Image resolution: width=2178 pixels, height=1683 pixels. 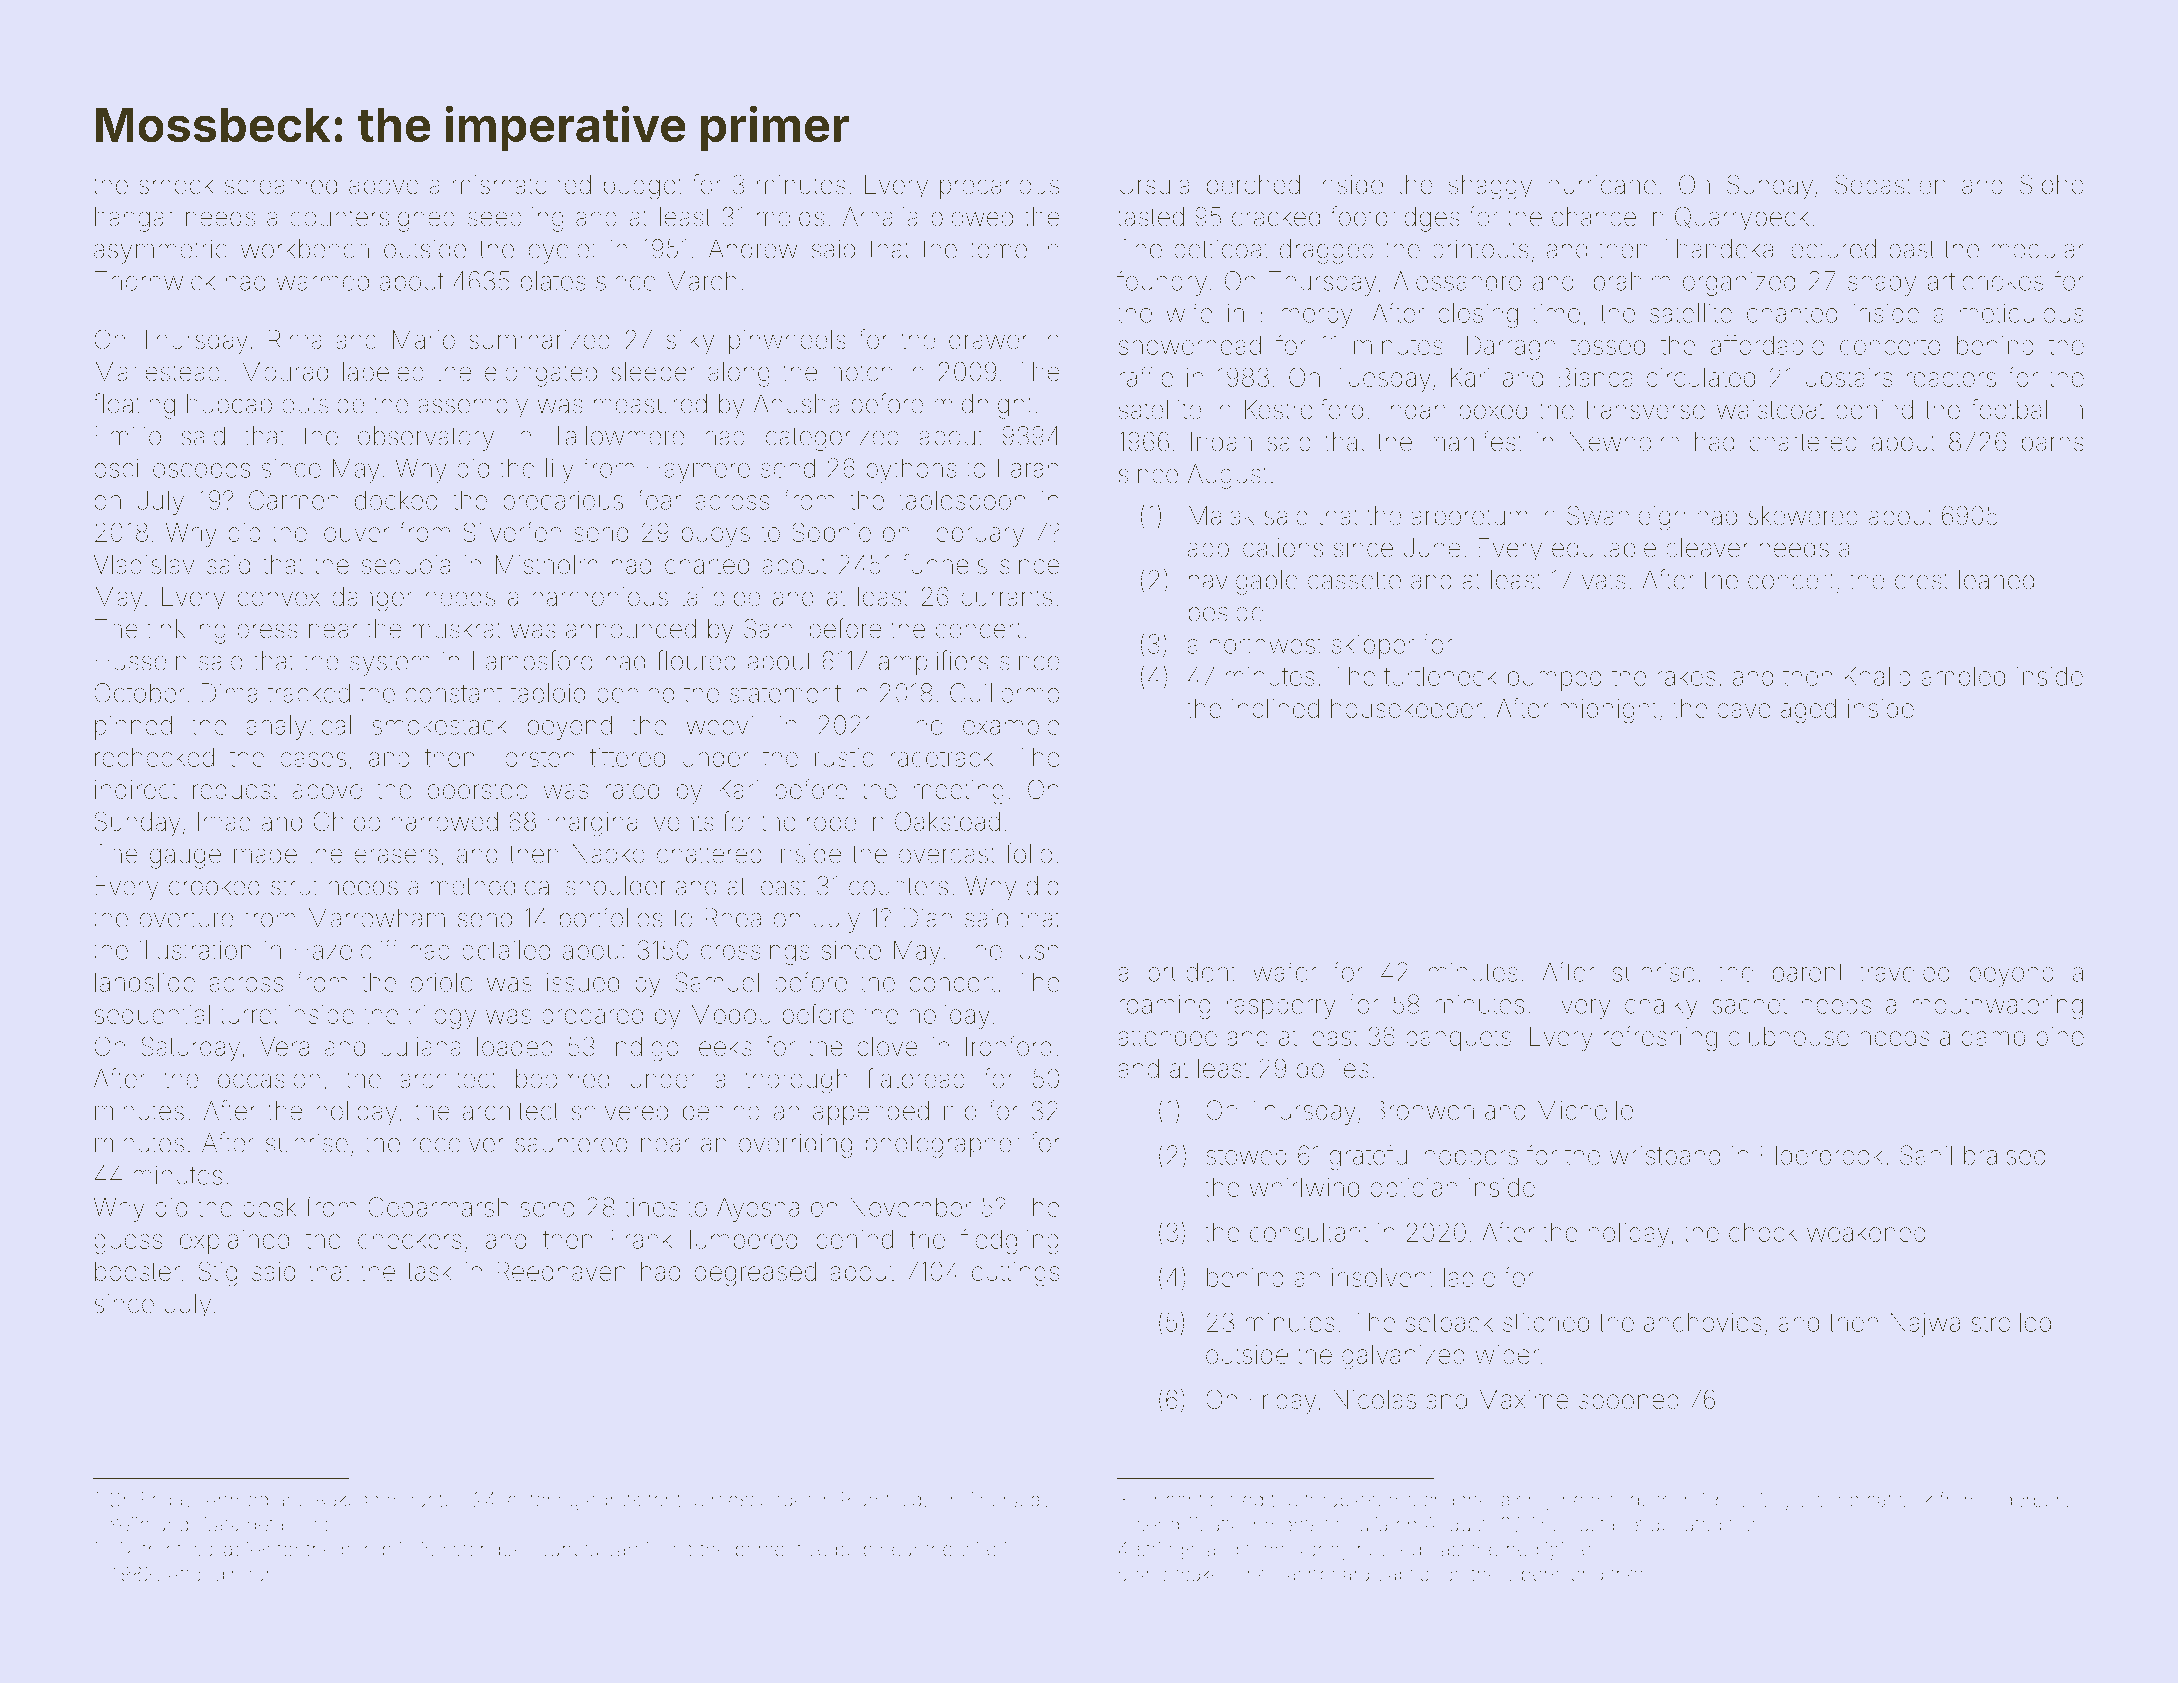 I want to click on Danuta, so click(x=568, y=1549).
